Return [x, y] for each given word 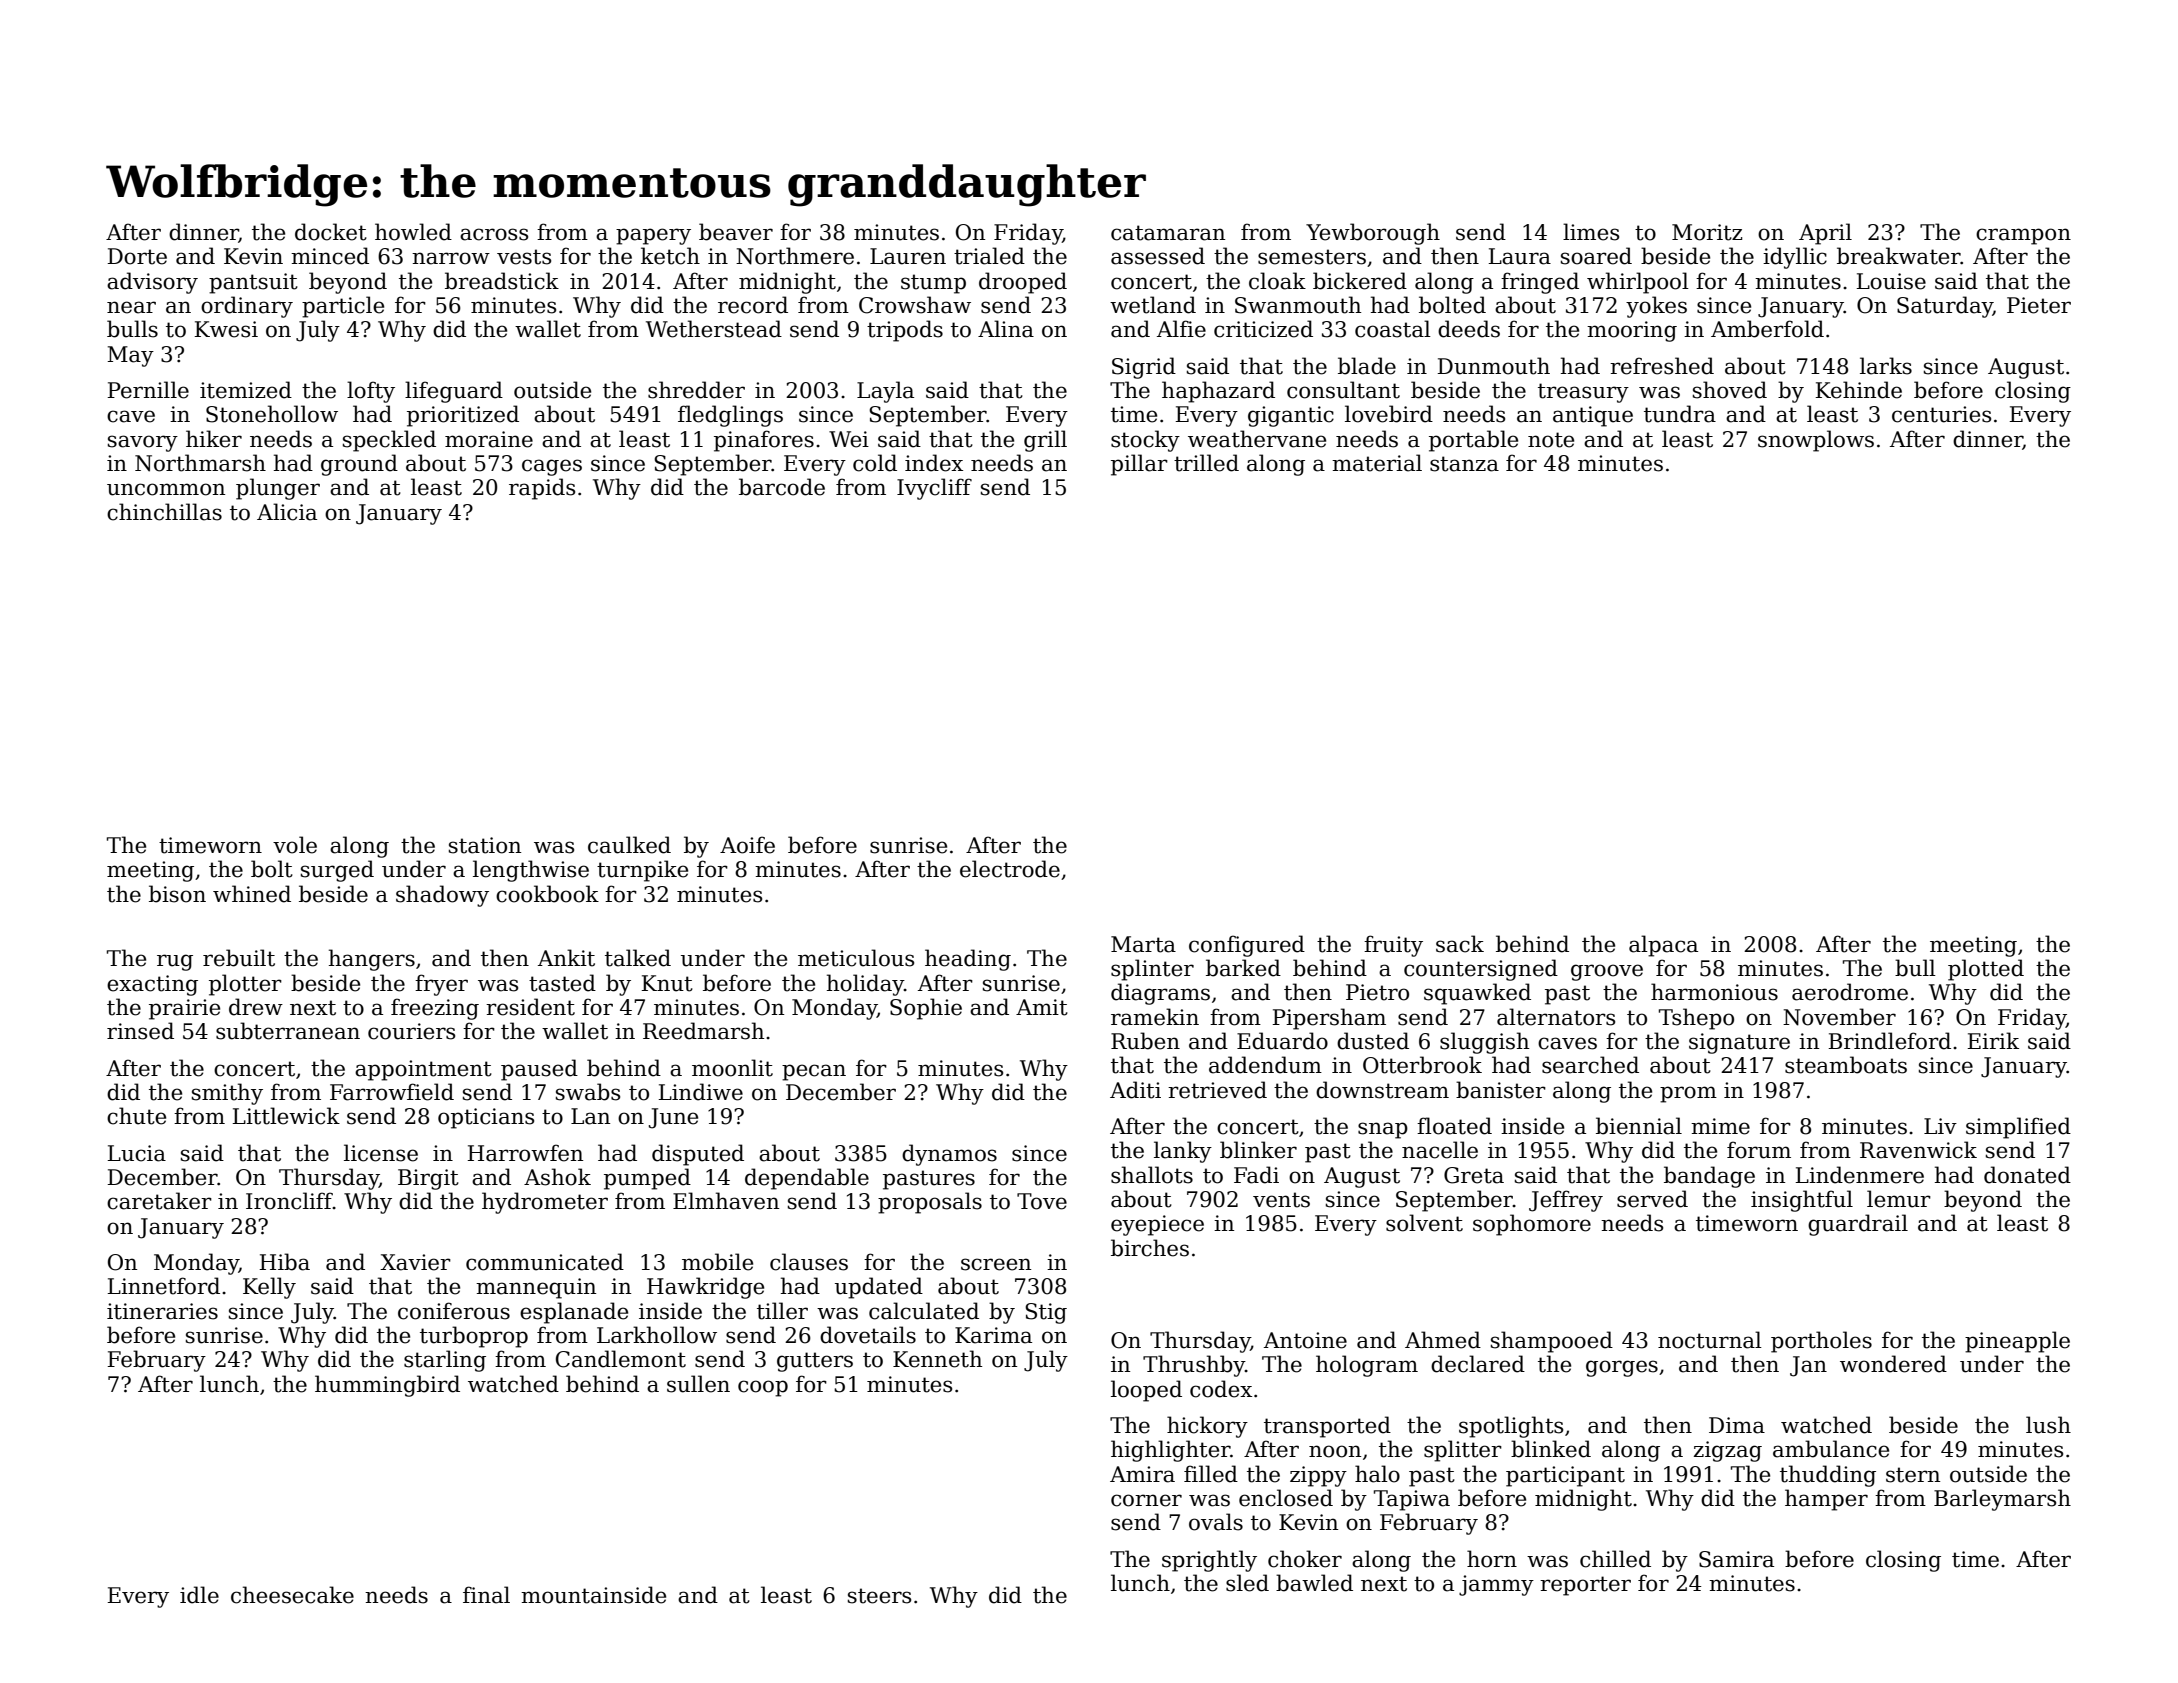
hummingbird [387, 1386]
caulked [629, 845]
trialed [989, 256]
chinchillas [164, 512]
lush [2048, 1425]
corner [1146, 1500]
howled [413, 232]
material [1377, 463]
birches [1150, 1248]
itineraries [162, 1311]
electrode [1010, 869]
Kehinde [1858, 390]
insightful [1802, 1201]
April [1825, 234]
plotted [1986, 970]
